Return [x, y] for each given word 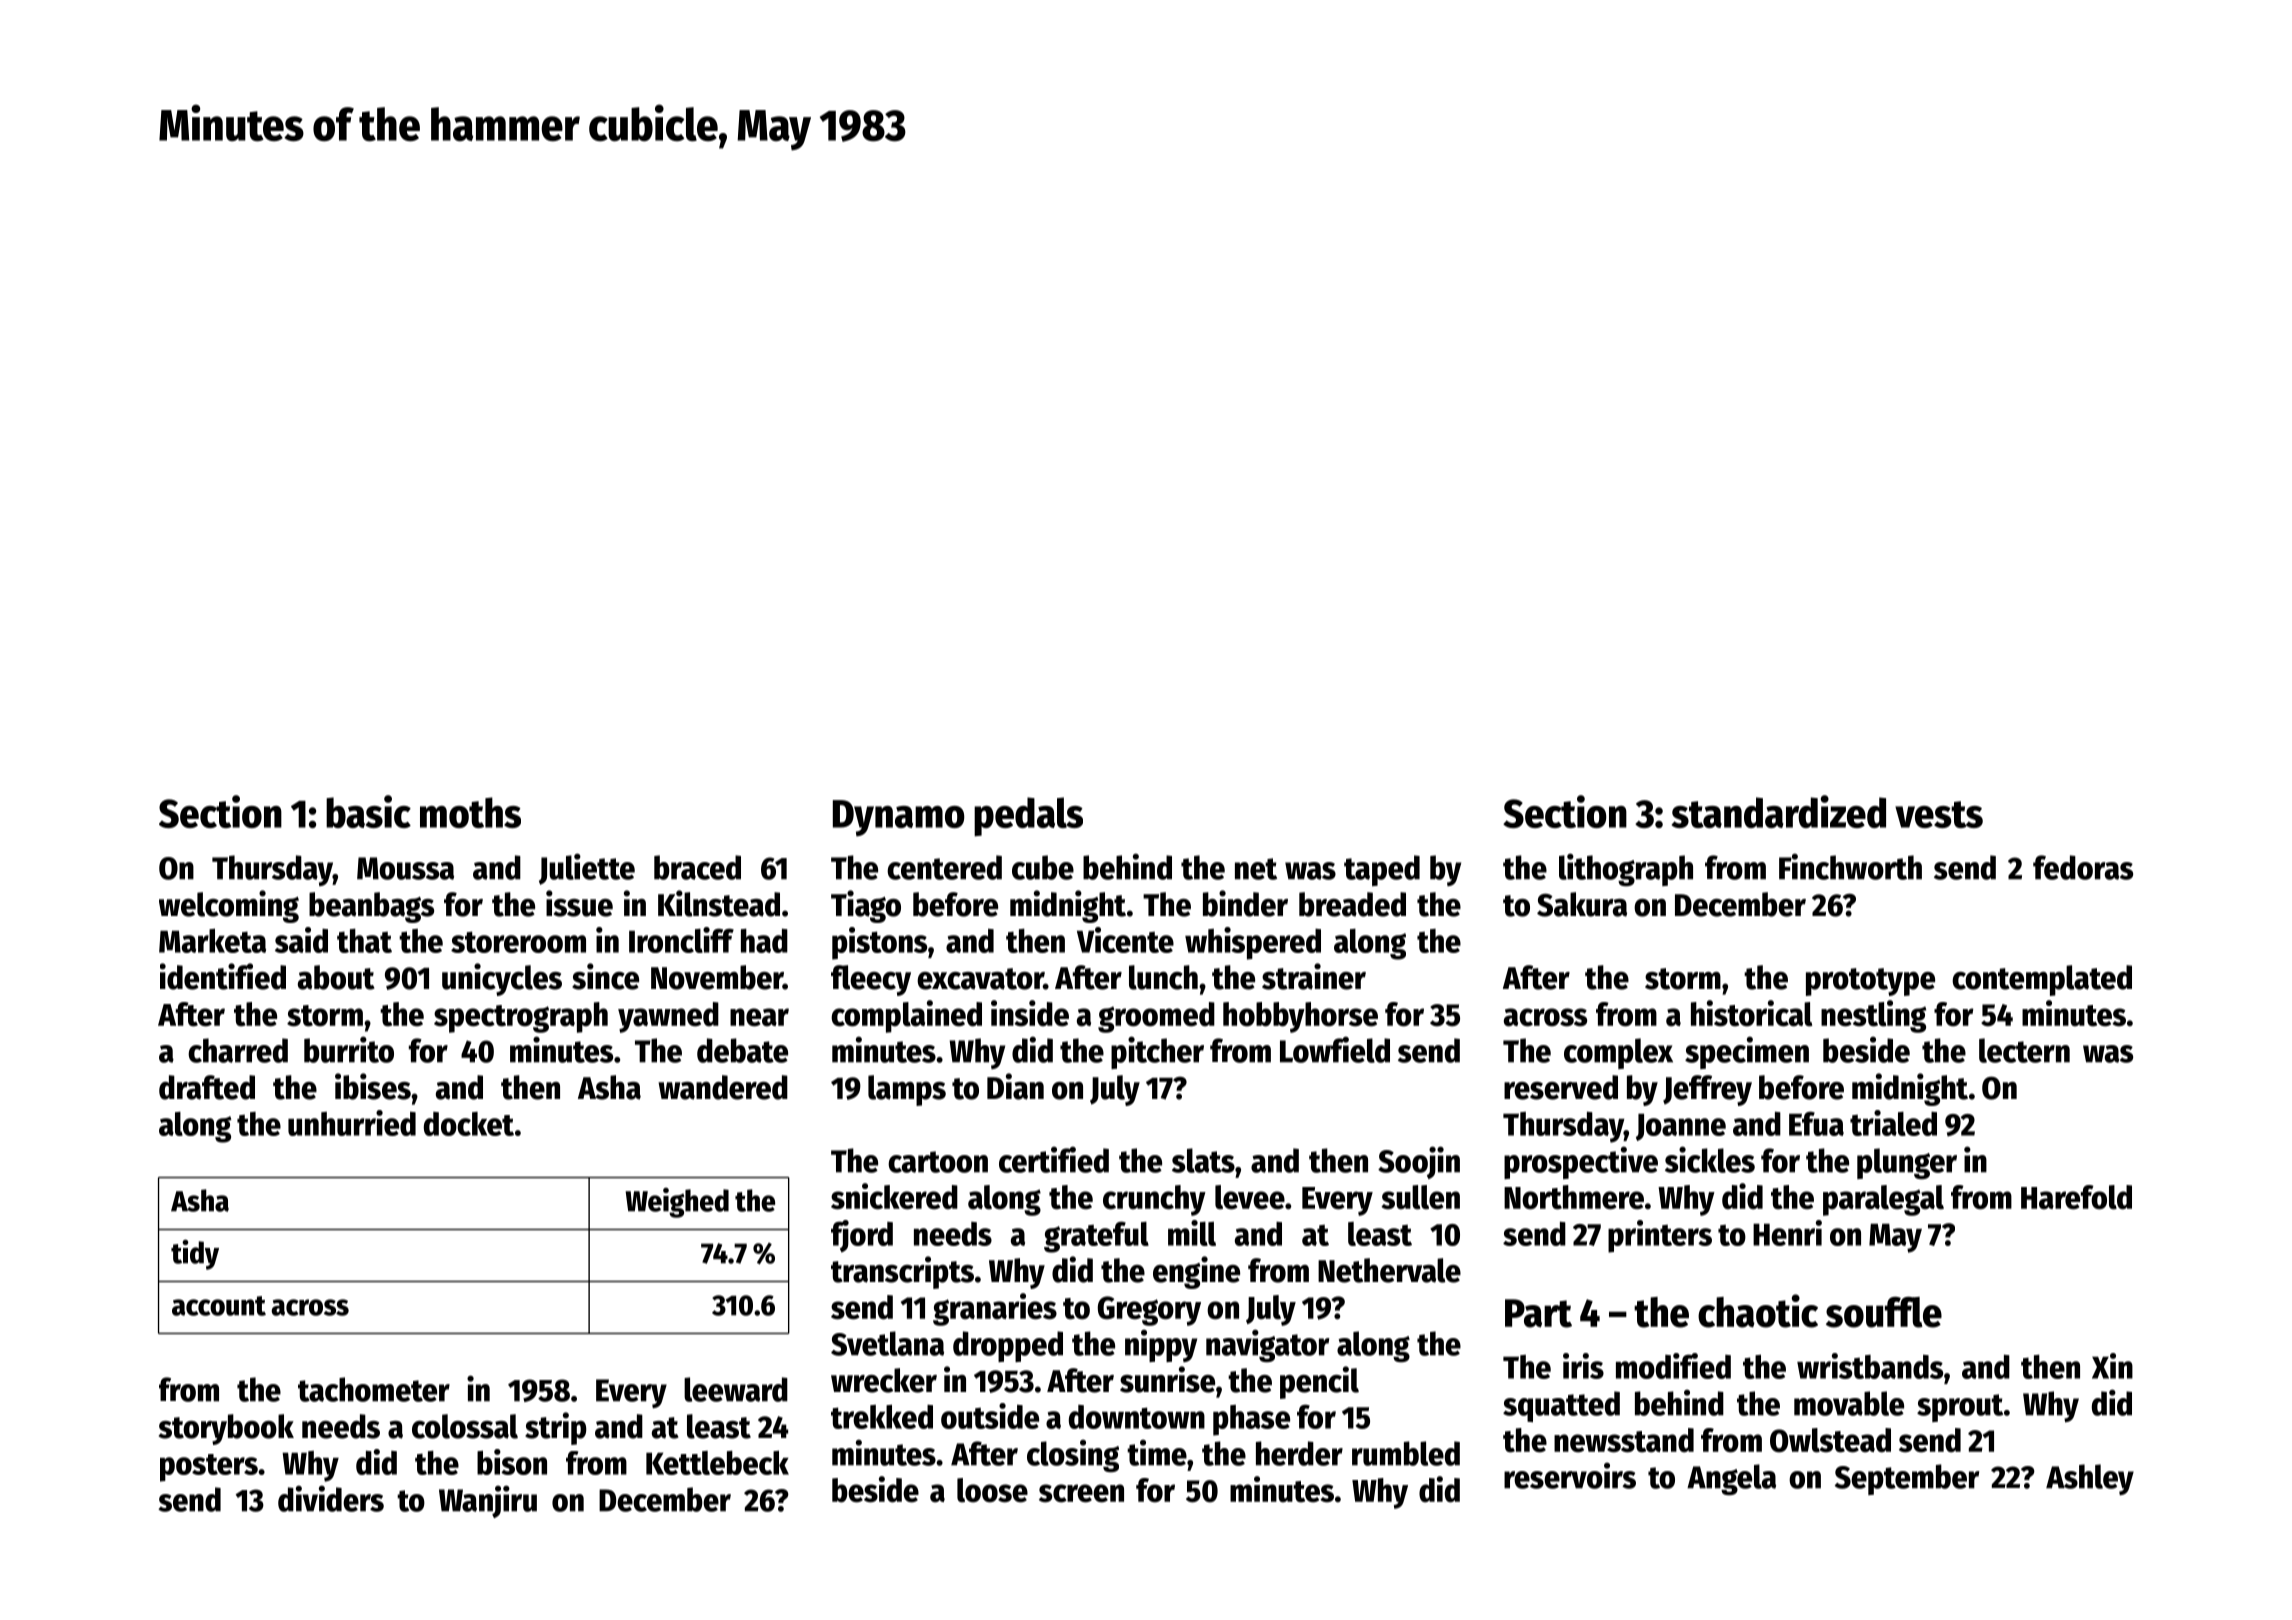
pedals [1028, 816]
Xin [2112, 1366]
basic [368, 811]
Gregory [1149, 1311]
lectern [2024, 1050]
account [219, 1306]
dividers [331, 1498]
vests [1939, 814]
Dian [1015, 1086]
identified [223, 976]
